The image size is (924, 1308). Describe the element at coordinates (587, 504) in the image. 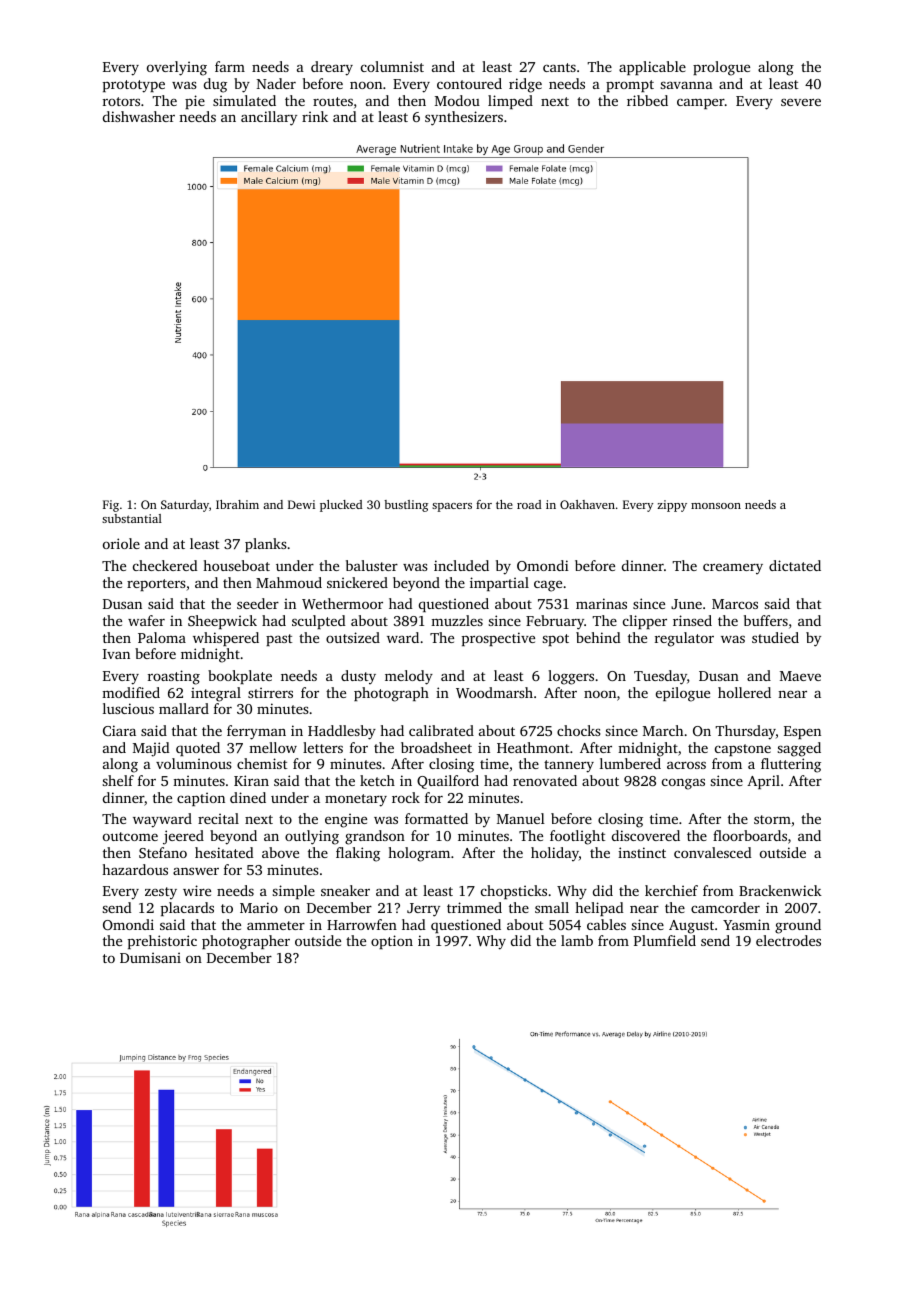

I see `Oakhaven` at that location.
